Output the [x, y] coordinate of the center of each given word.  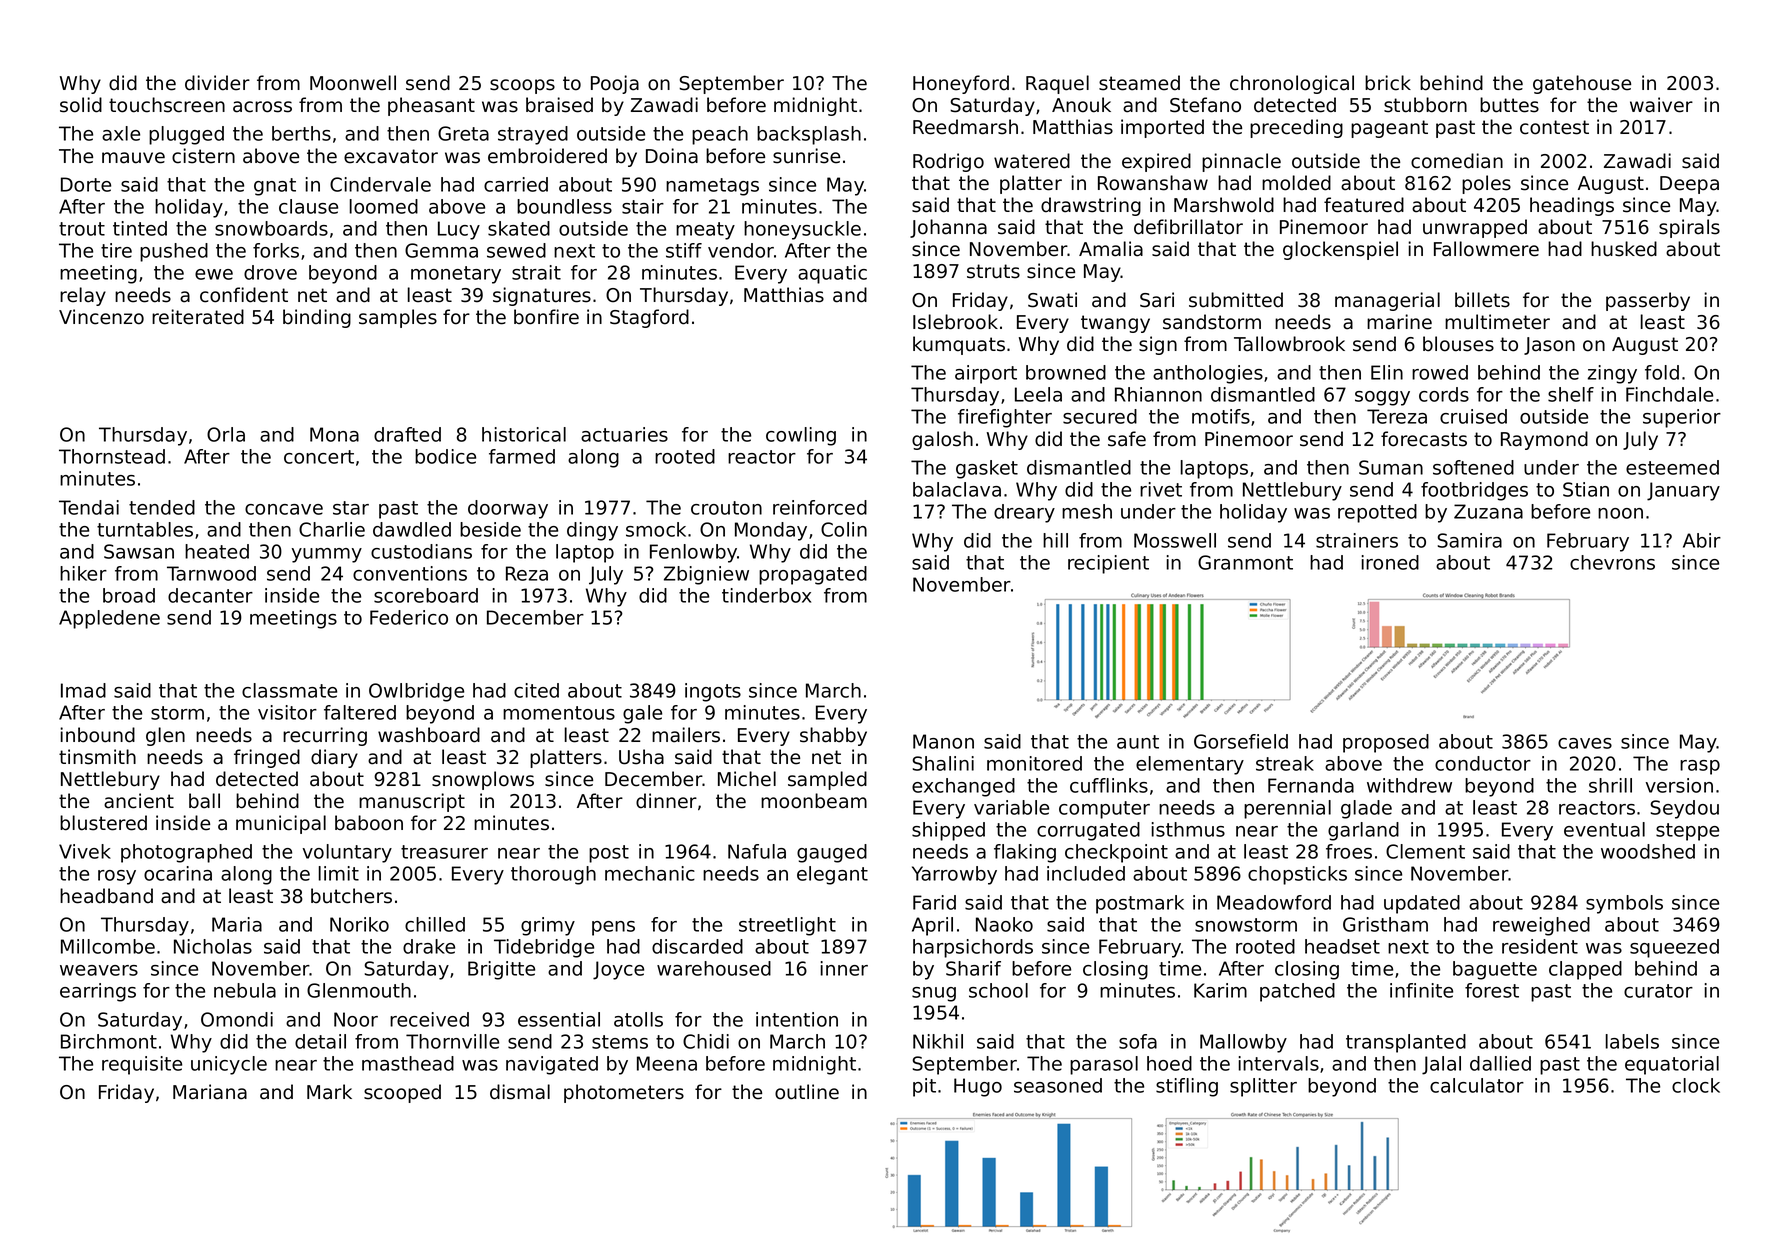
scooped [402, 1093]
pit [924, 1087]
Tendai [89, 507]
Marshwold [1224, 205]
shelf [1571, 394]
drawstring [1091, 206]
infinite [1421, 990]
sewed [516, 250]
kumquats [959, 345]
